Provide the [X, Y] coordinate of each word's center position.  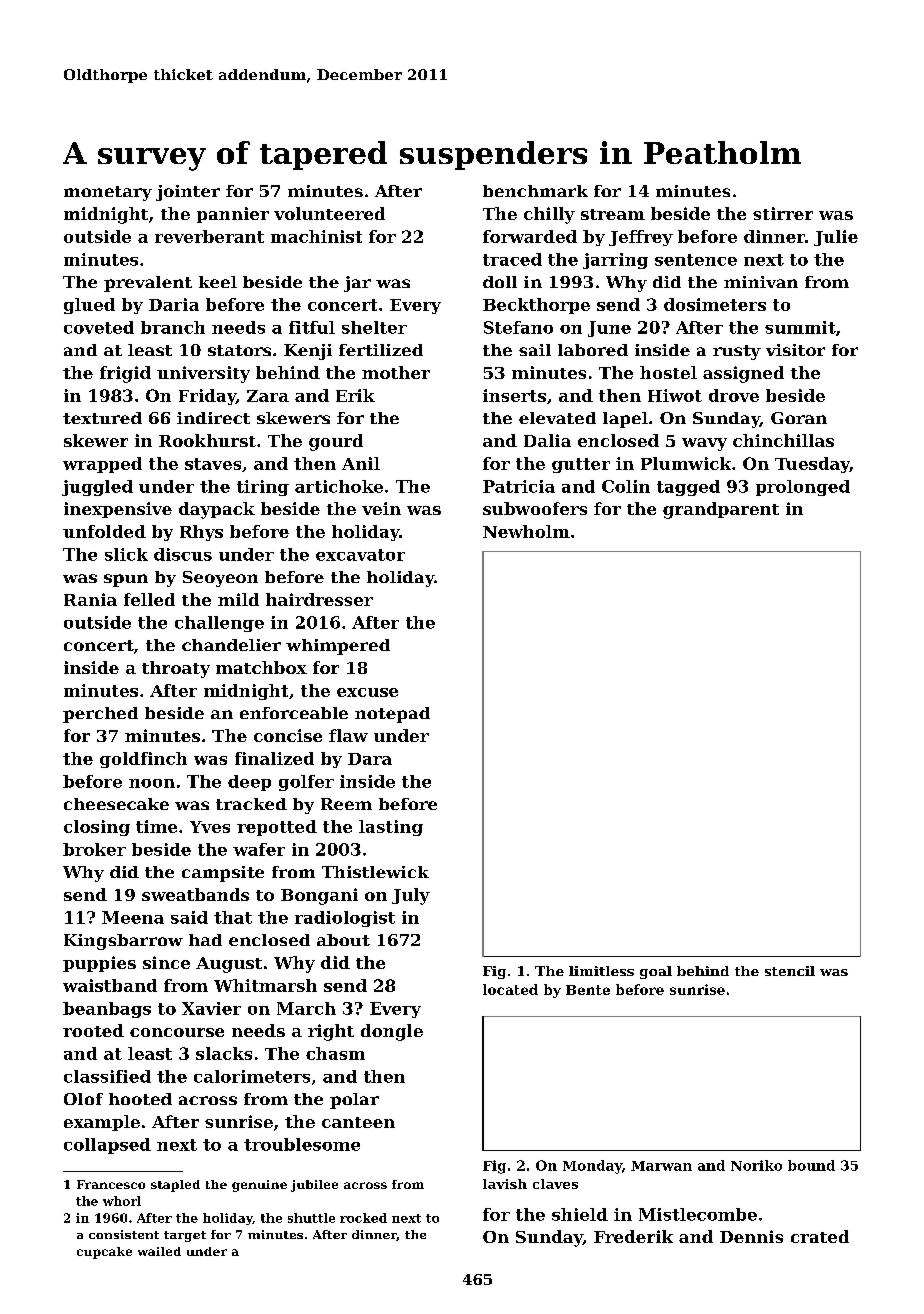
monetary [108, 193]
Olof [83, 1099]
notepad [392, 715]
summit [800, 327]
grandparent [721, 510]
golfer [306, 783]
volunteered [329, 213]
